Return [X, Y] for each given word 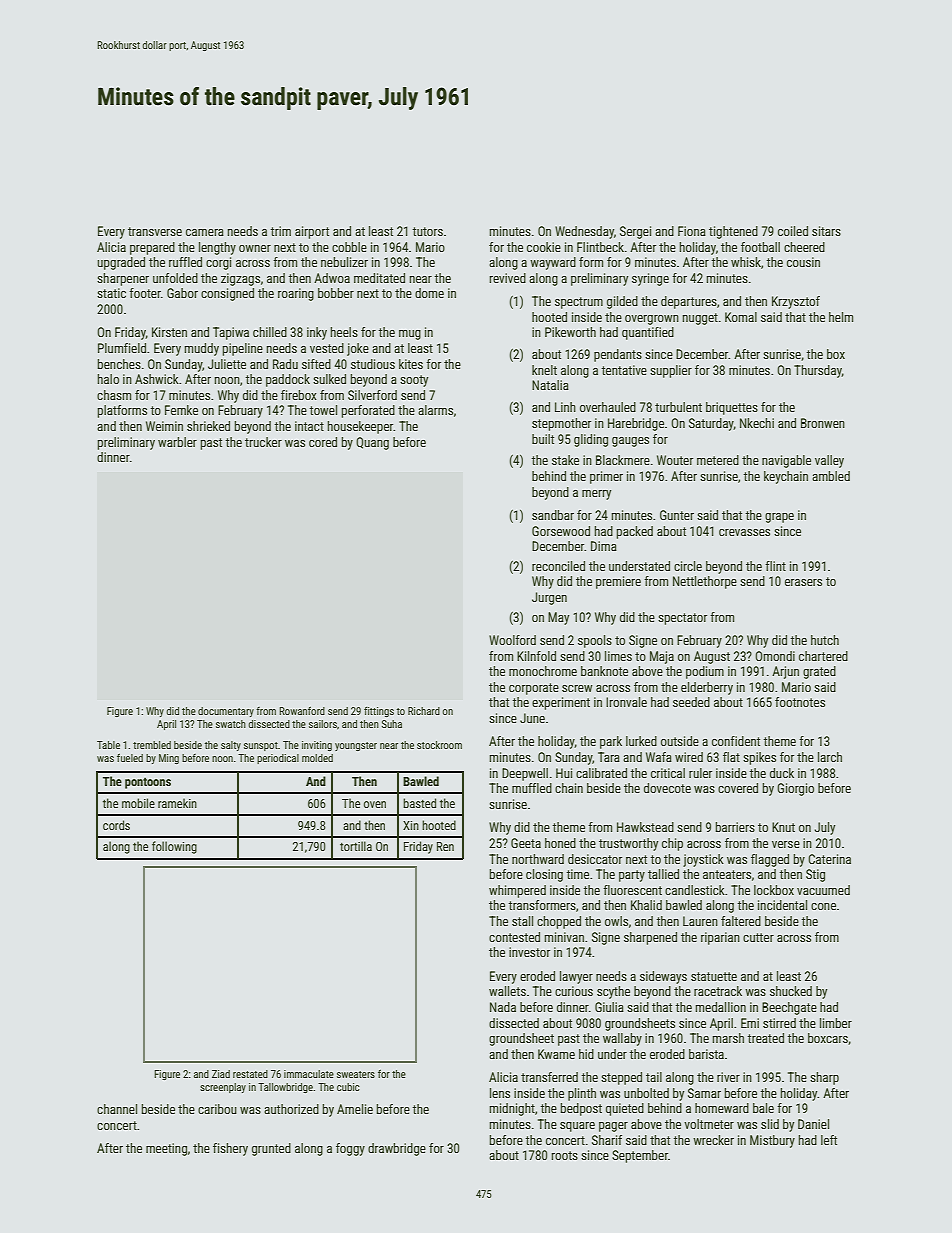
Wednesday [584, 232]
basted [419, 803]
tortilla [356, 846]
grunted [271, 1149]
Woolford [512, 640]
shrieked [208, 426]
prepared [152, 248]
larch [830, 757]
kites [411, 364]
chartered [823, 656]
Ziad [221, 1074]
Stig [815, 875]
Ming [169, 759]
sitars [826, 231]
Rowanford [302, 711]
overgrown [652, 320]
